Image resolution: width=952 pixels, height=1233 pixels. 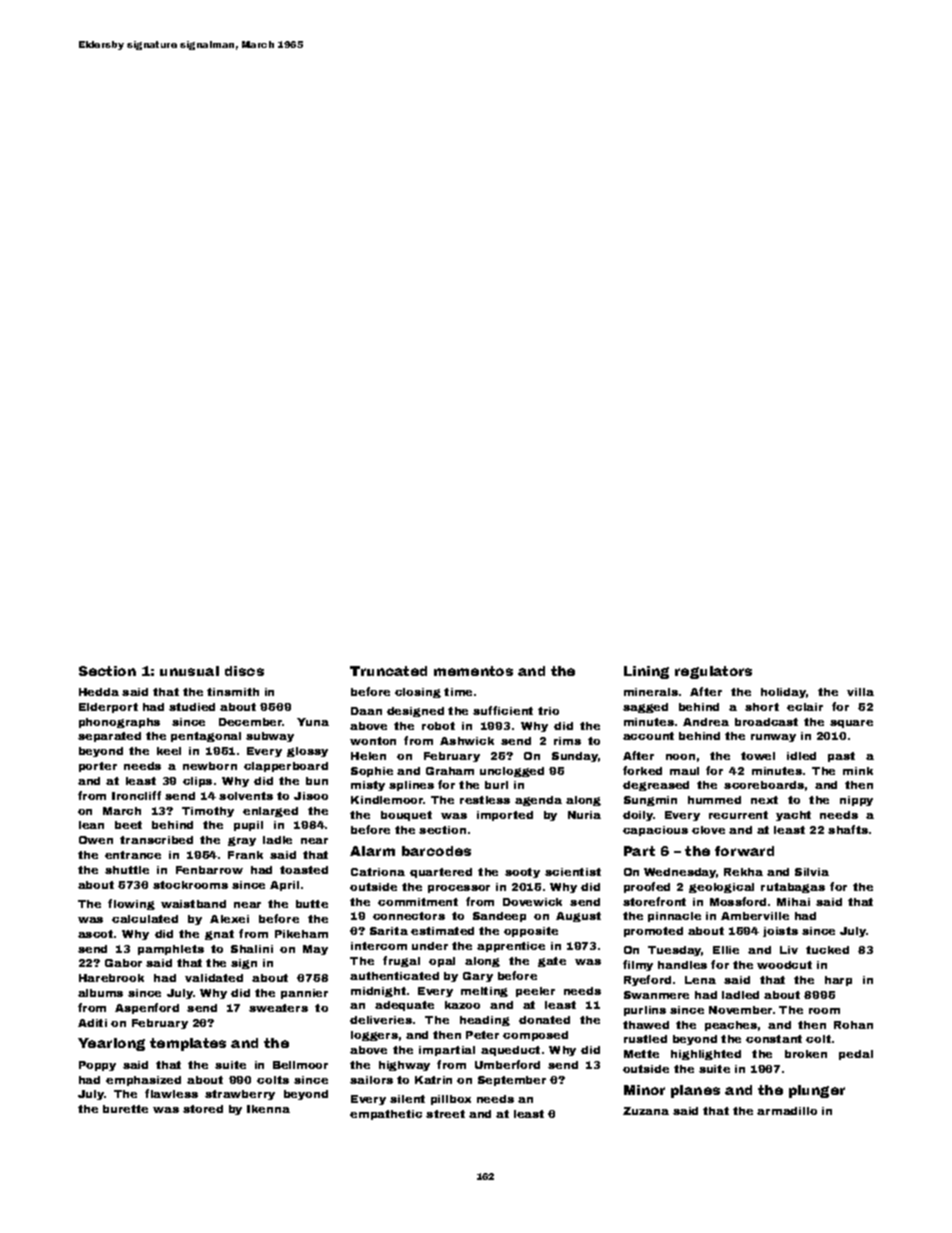 I want to click on Zuzana, so click(x=646, y=1111).
